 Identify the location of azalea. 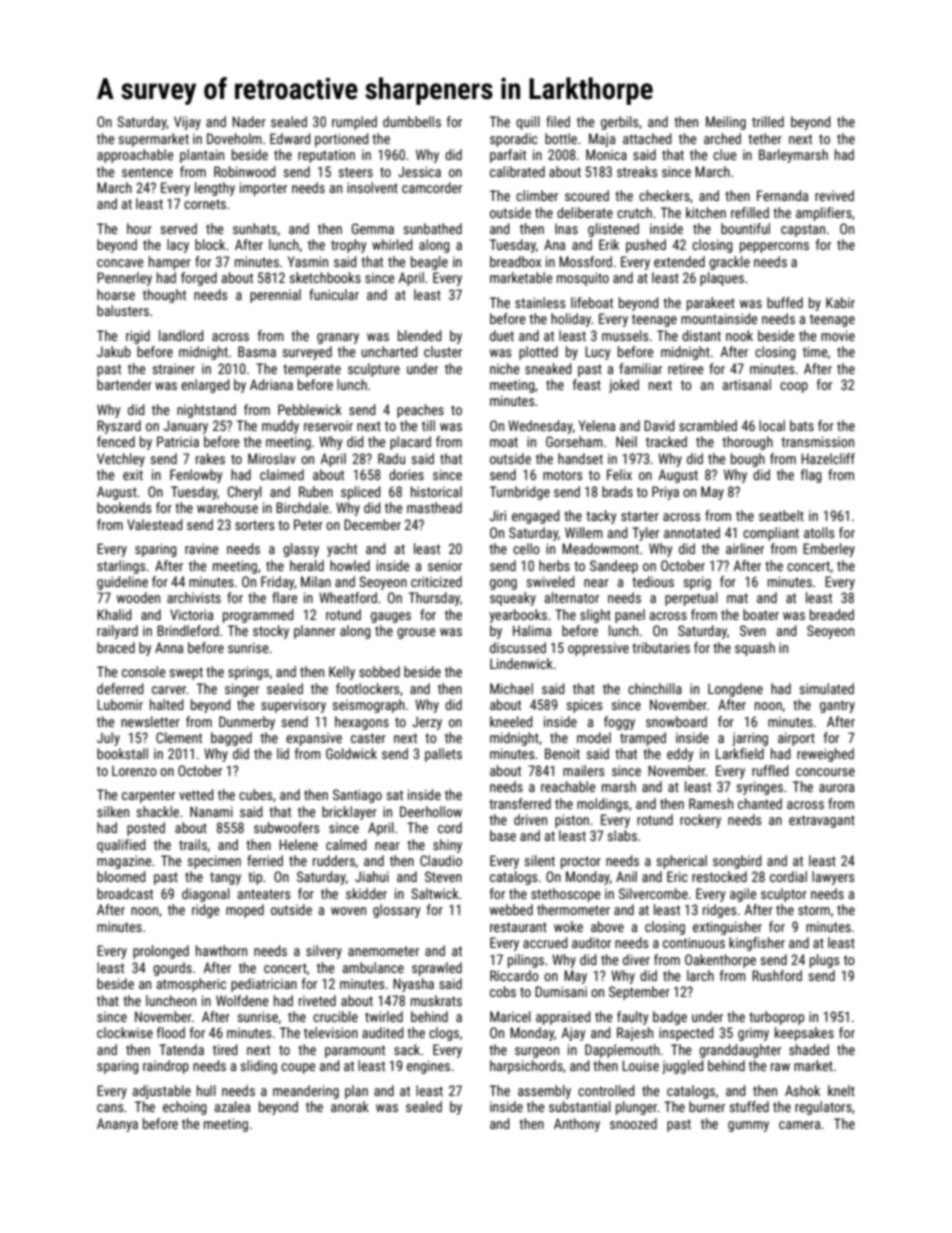
(232, 1106).
